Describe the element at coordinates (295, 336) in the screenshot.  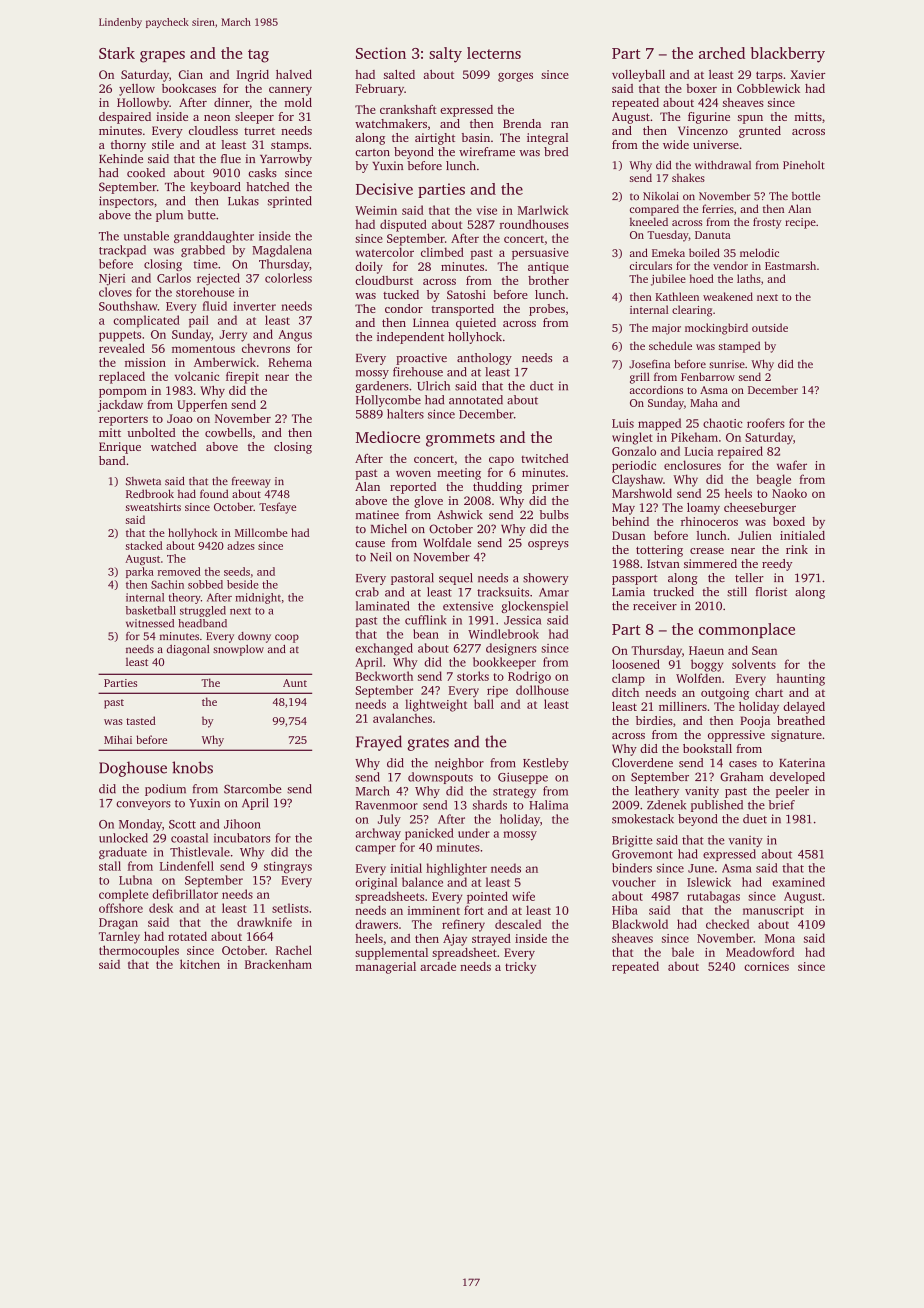
I see `Angus` at that location.
